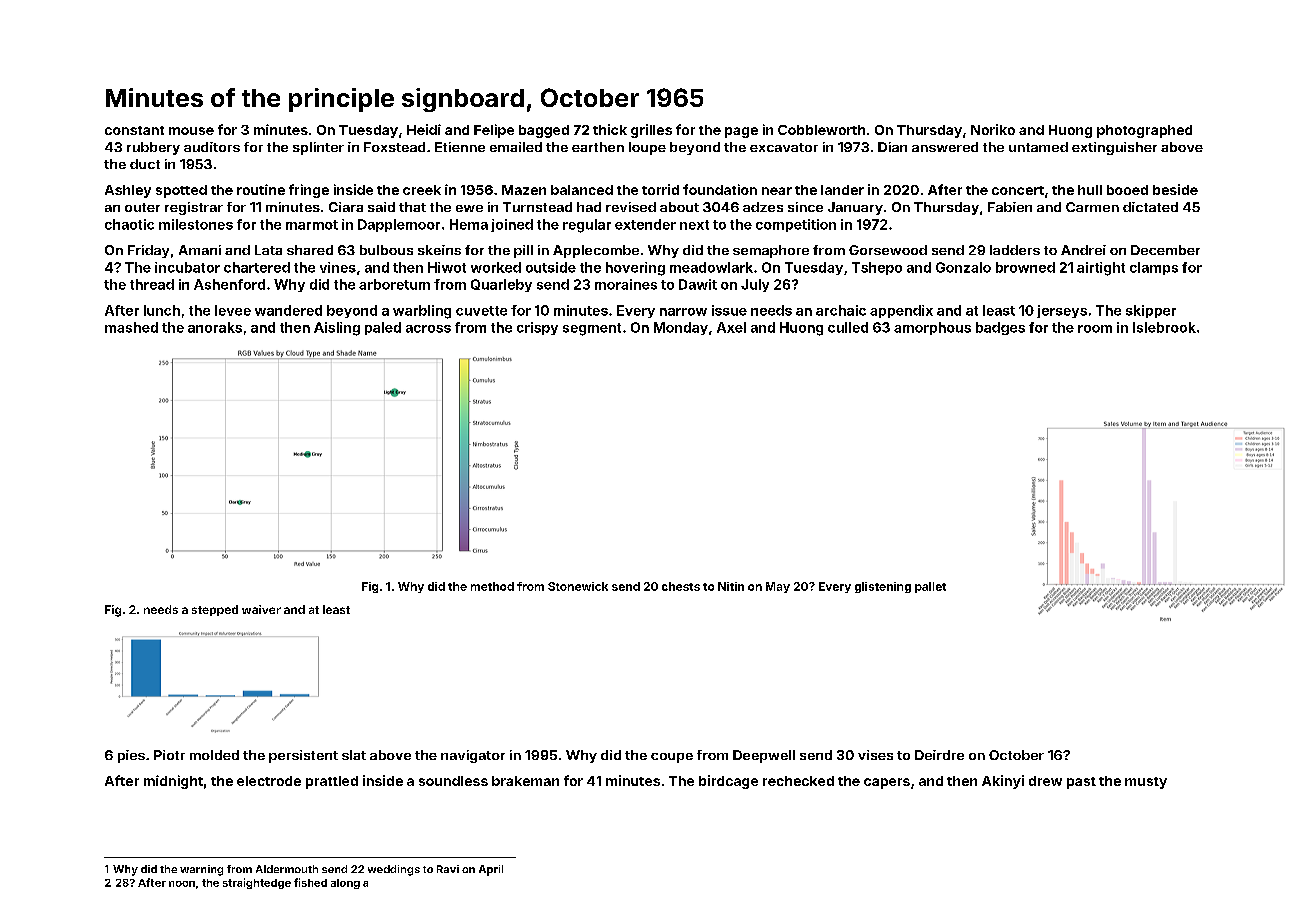 This screenshot has width=1308, height=924. Describe the element at coordinates (131, 327) in the screenshot. I see `mashed` at that location.
